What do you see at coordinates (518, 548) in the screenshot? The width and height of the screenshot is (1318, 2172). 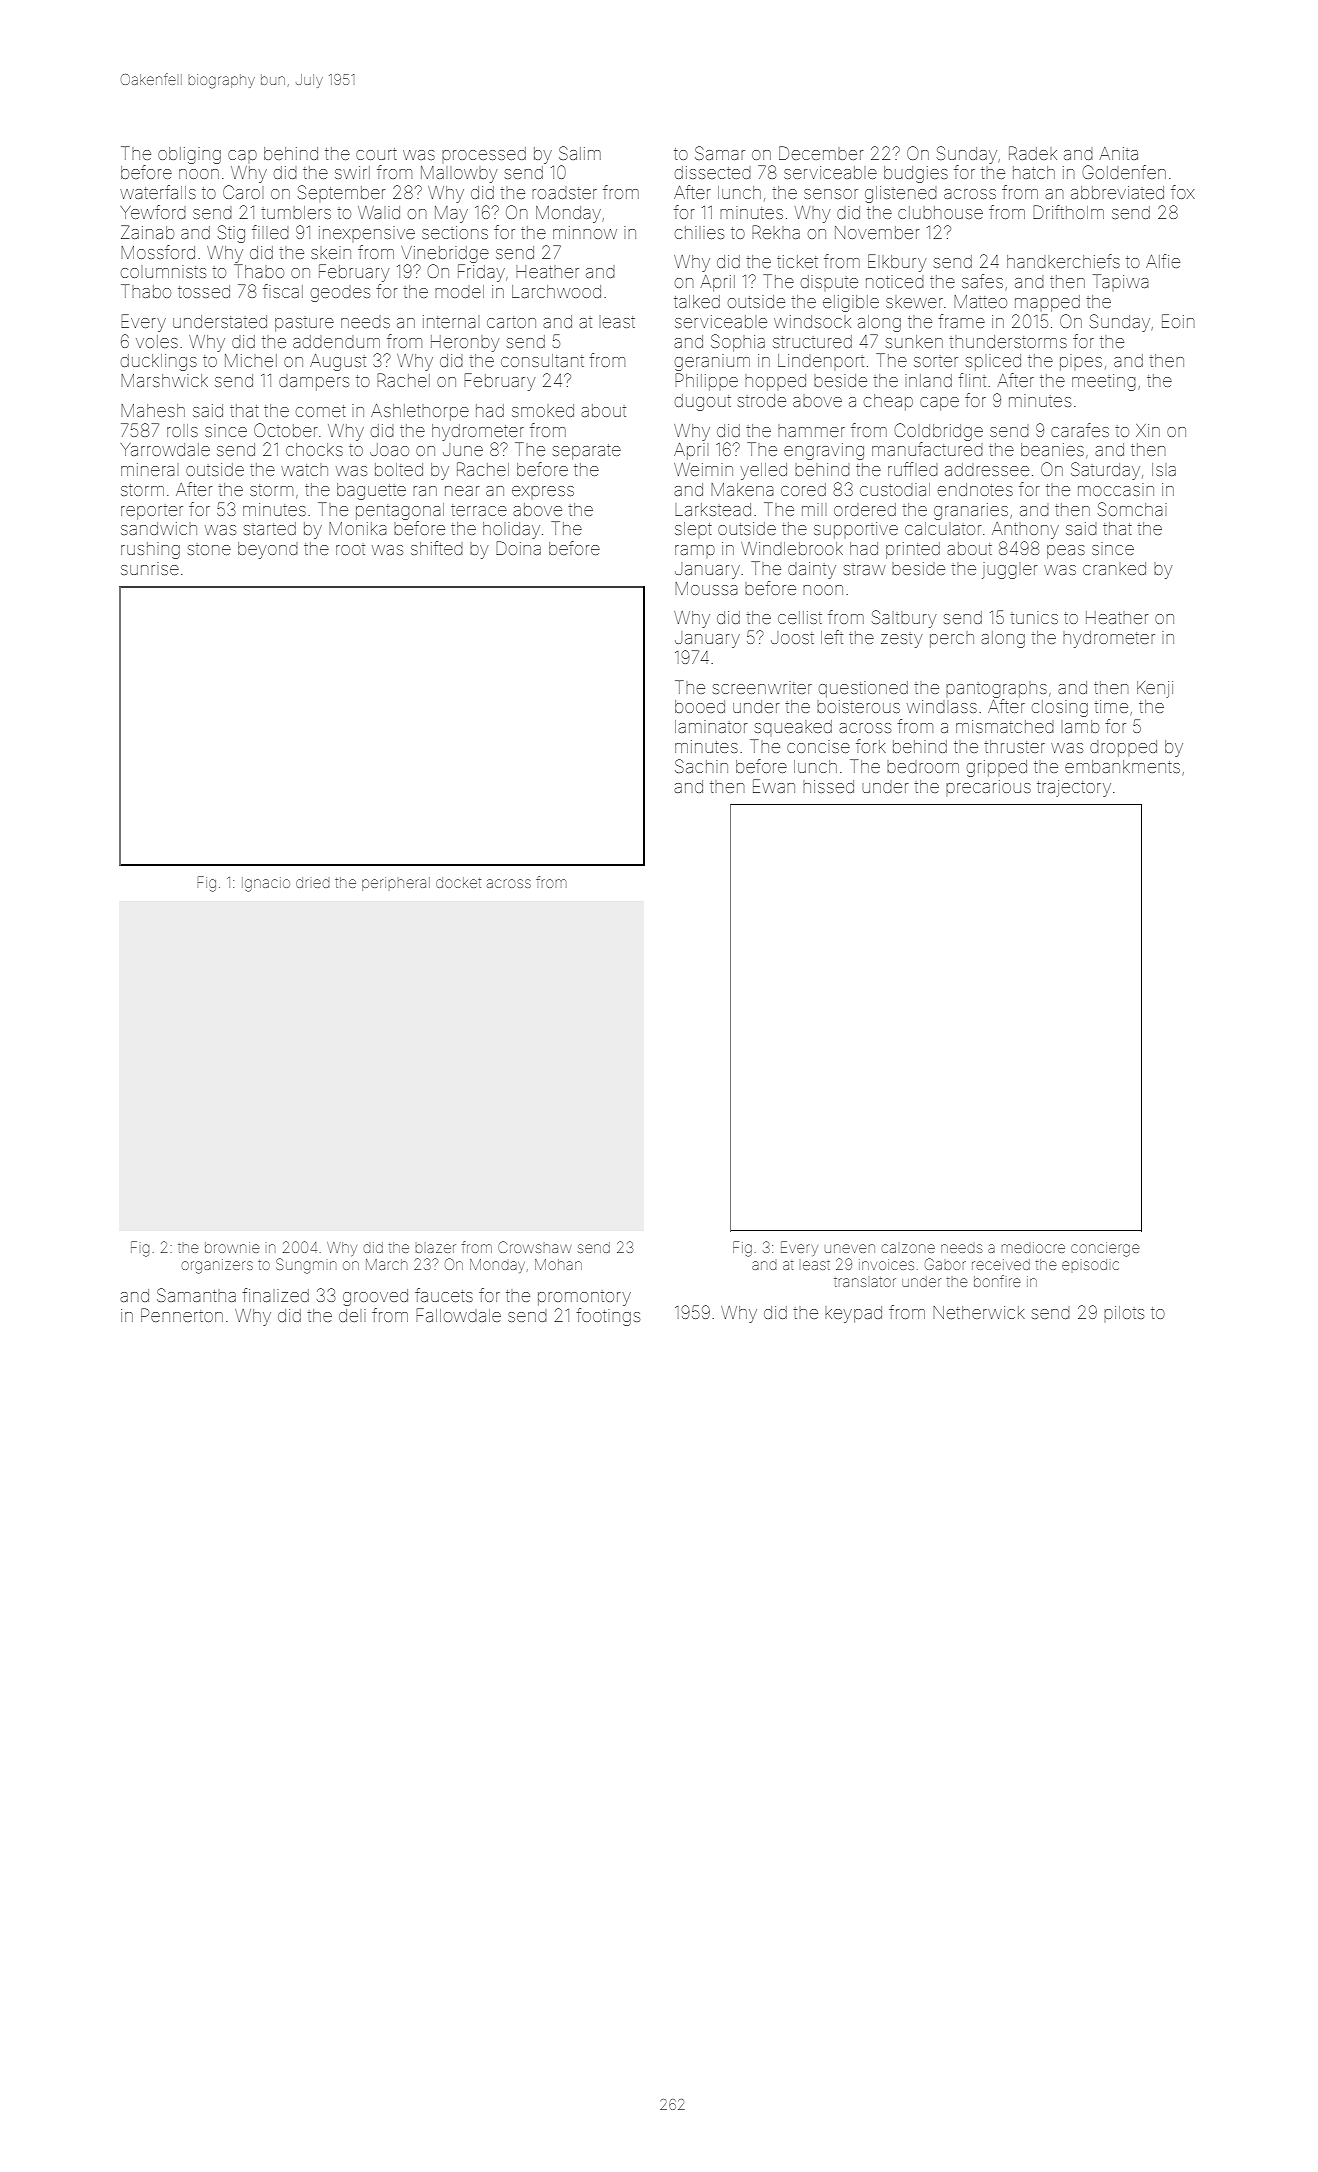 I see `Doina` at bounding box center [518, 548].
